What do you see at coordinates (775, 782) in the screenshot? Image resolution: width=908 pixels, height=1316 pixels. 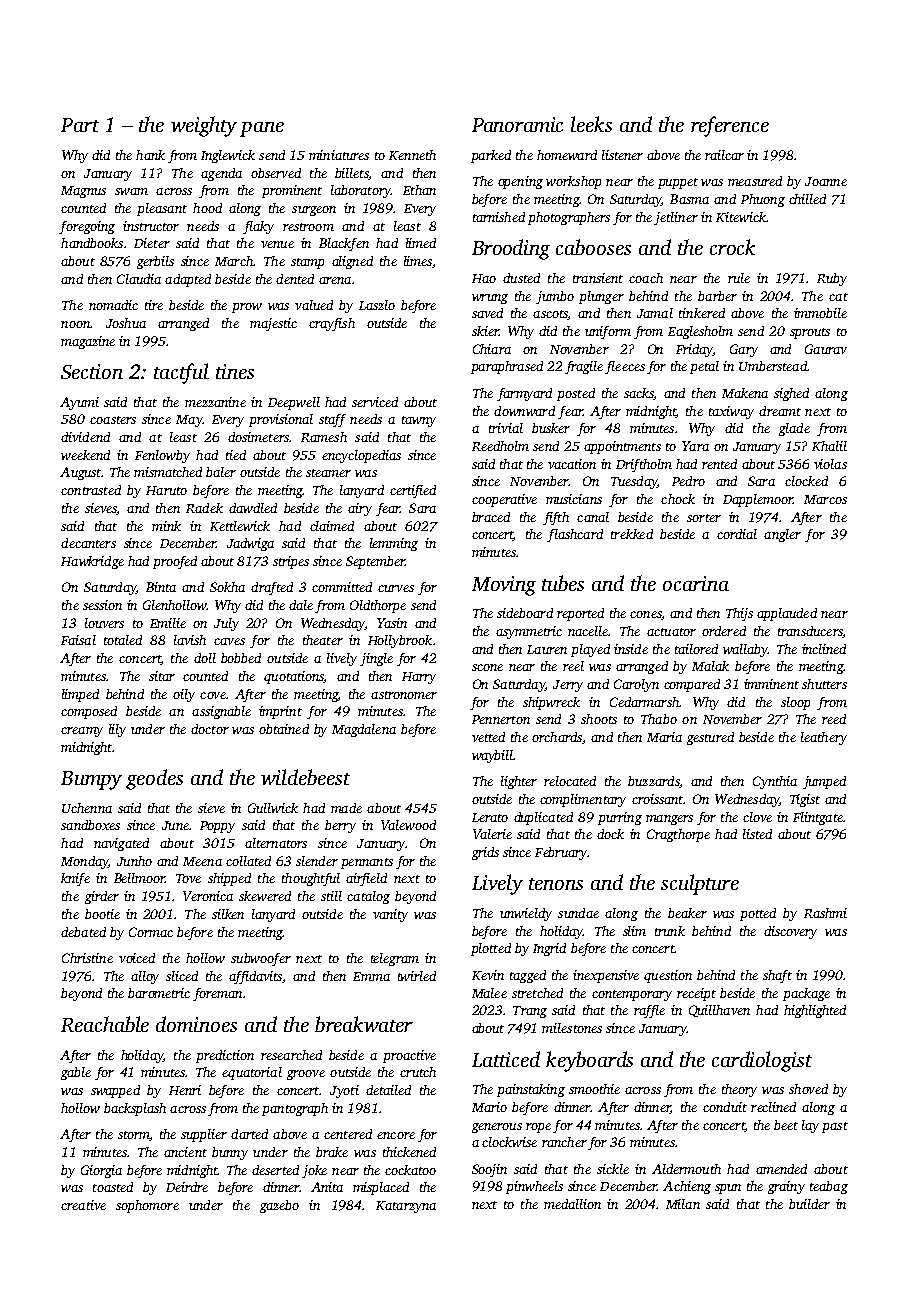 I see `Cynthia` at bounding box center [775, 782].
